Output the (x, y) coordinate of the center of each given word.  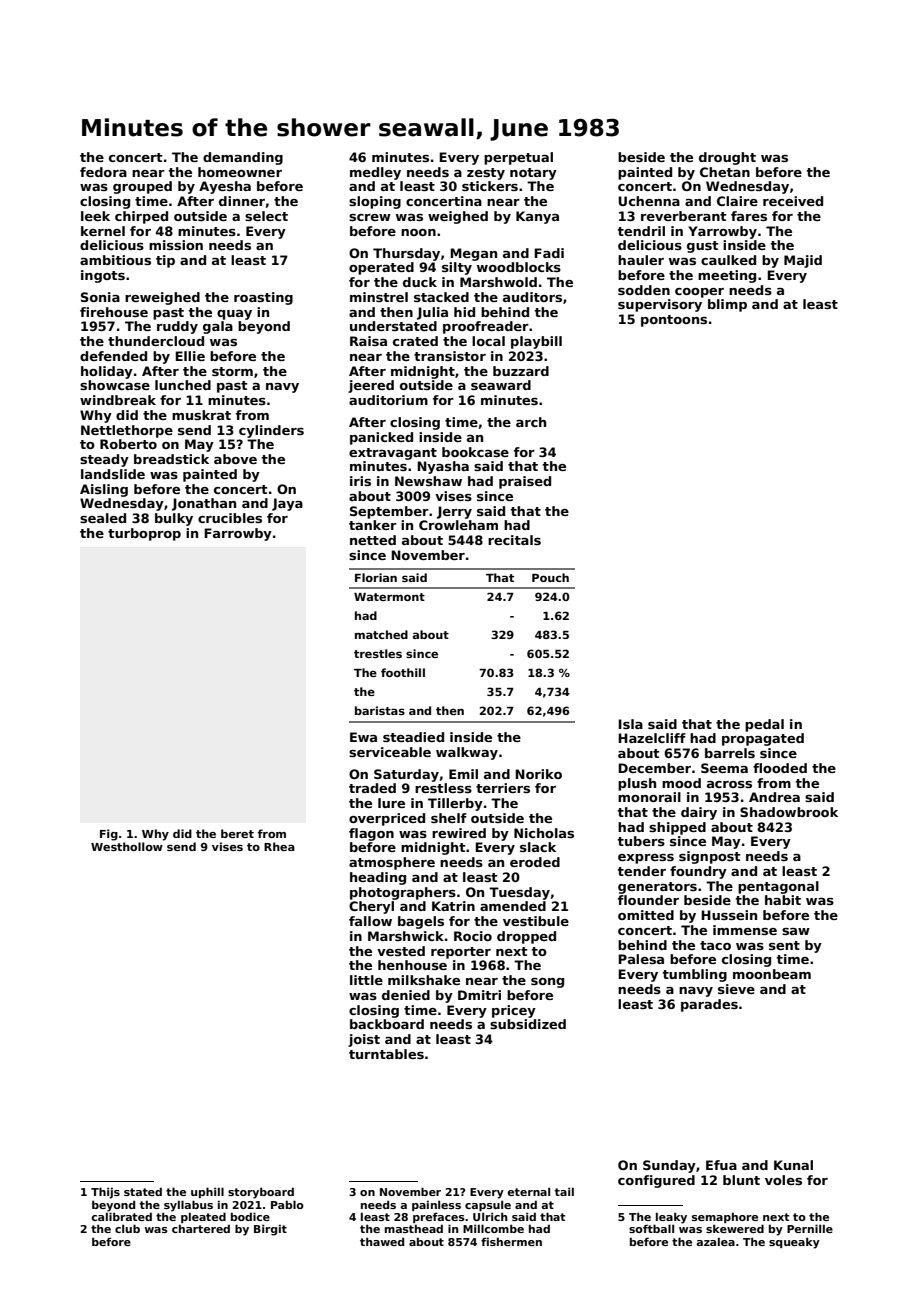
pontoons (674, 321)
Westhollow (127, 846)
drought (727, 158)
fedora (103, 172)
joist (364, 1040)
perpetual (518, 158)
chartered (201, 1228)
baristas (380, 710)
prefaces (439, 1217)
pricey (514, 1011)
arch (531, 422)
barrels (730, 753)
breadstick (171, 459)
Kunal (793, 1165)
